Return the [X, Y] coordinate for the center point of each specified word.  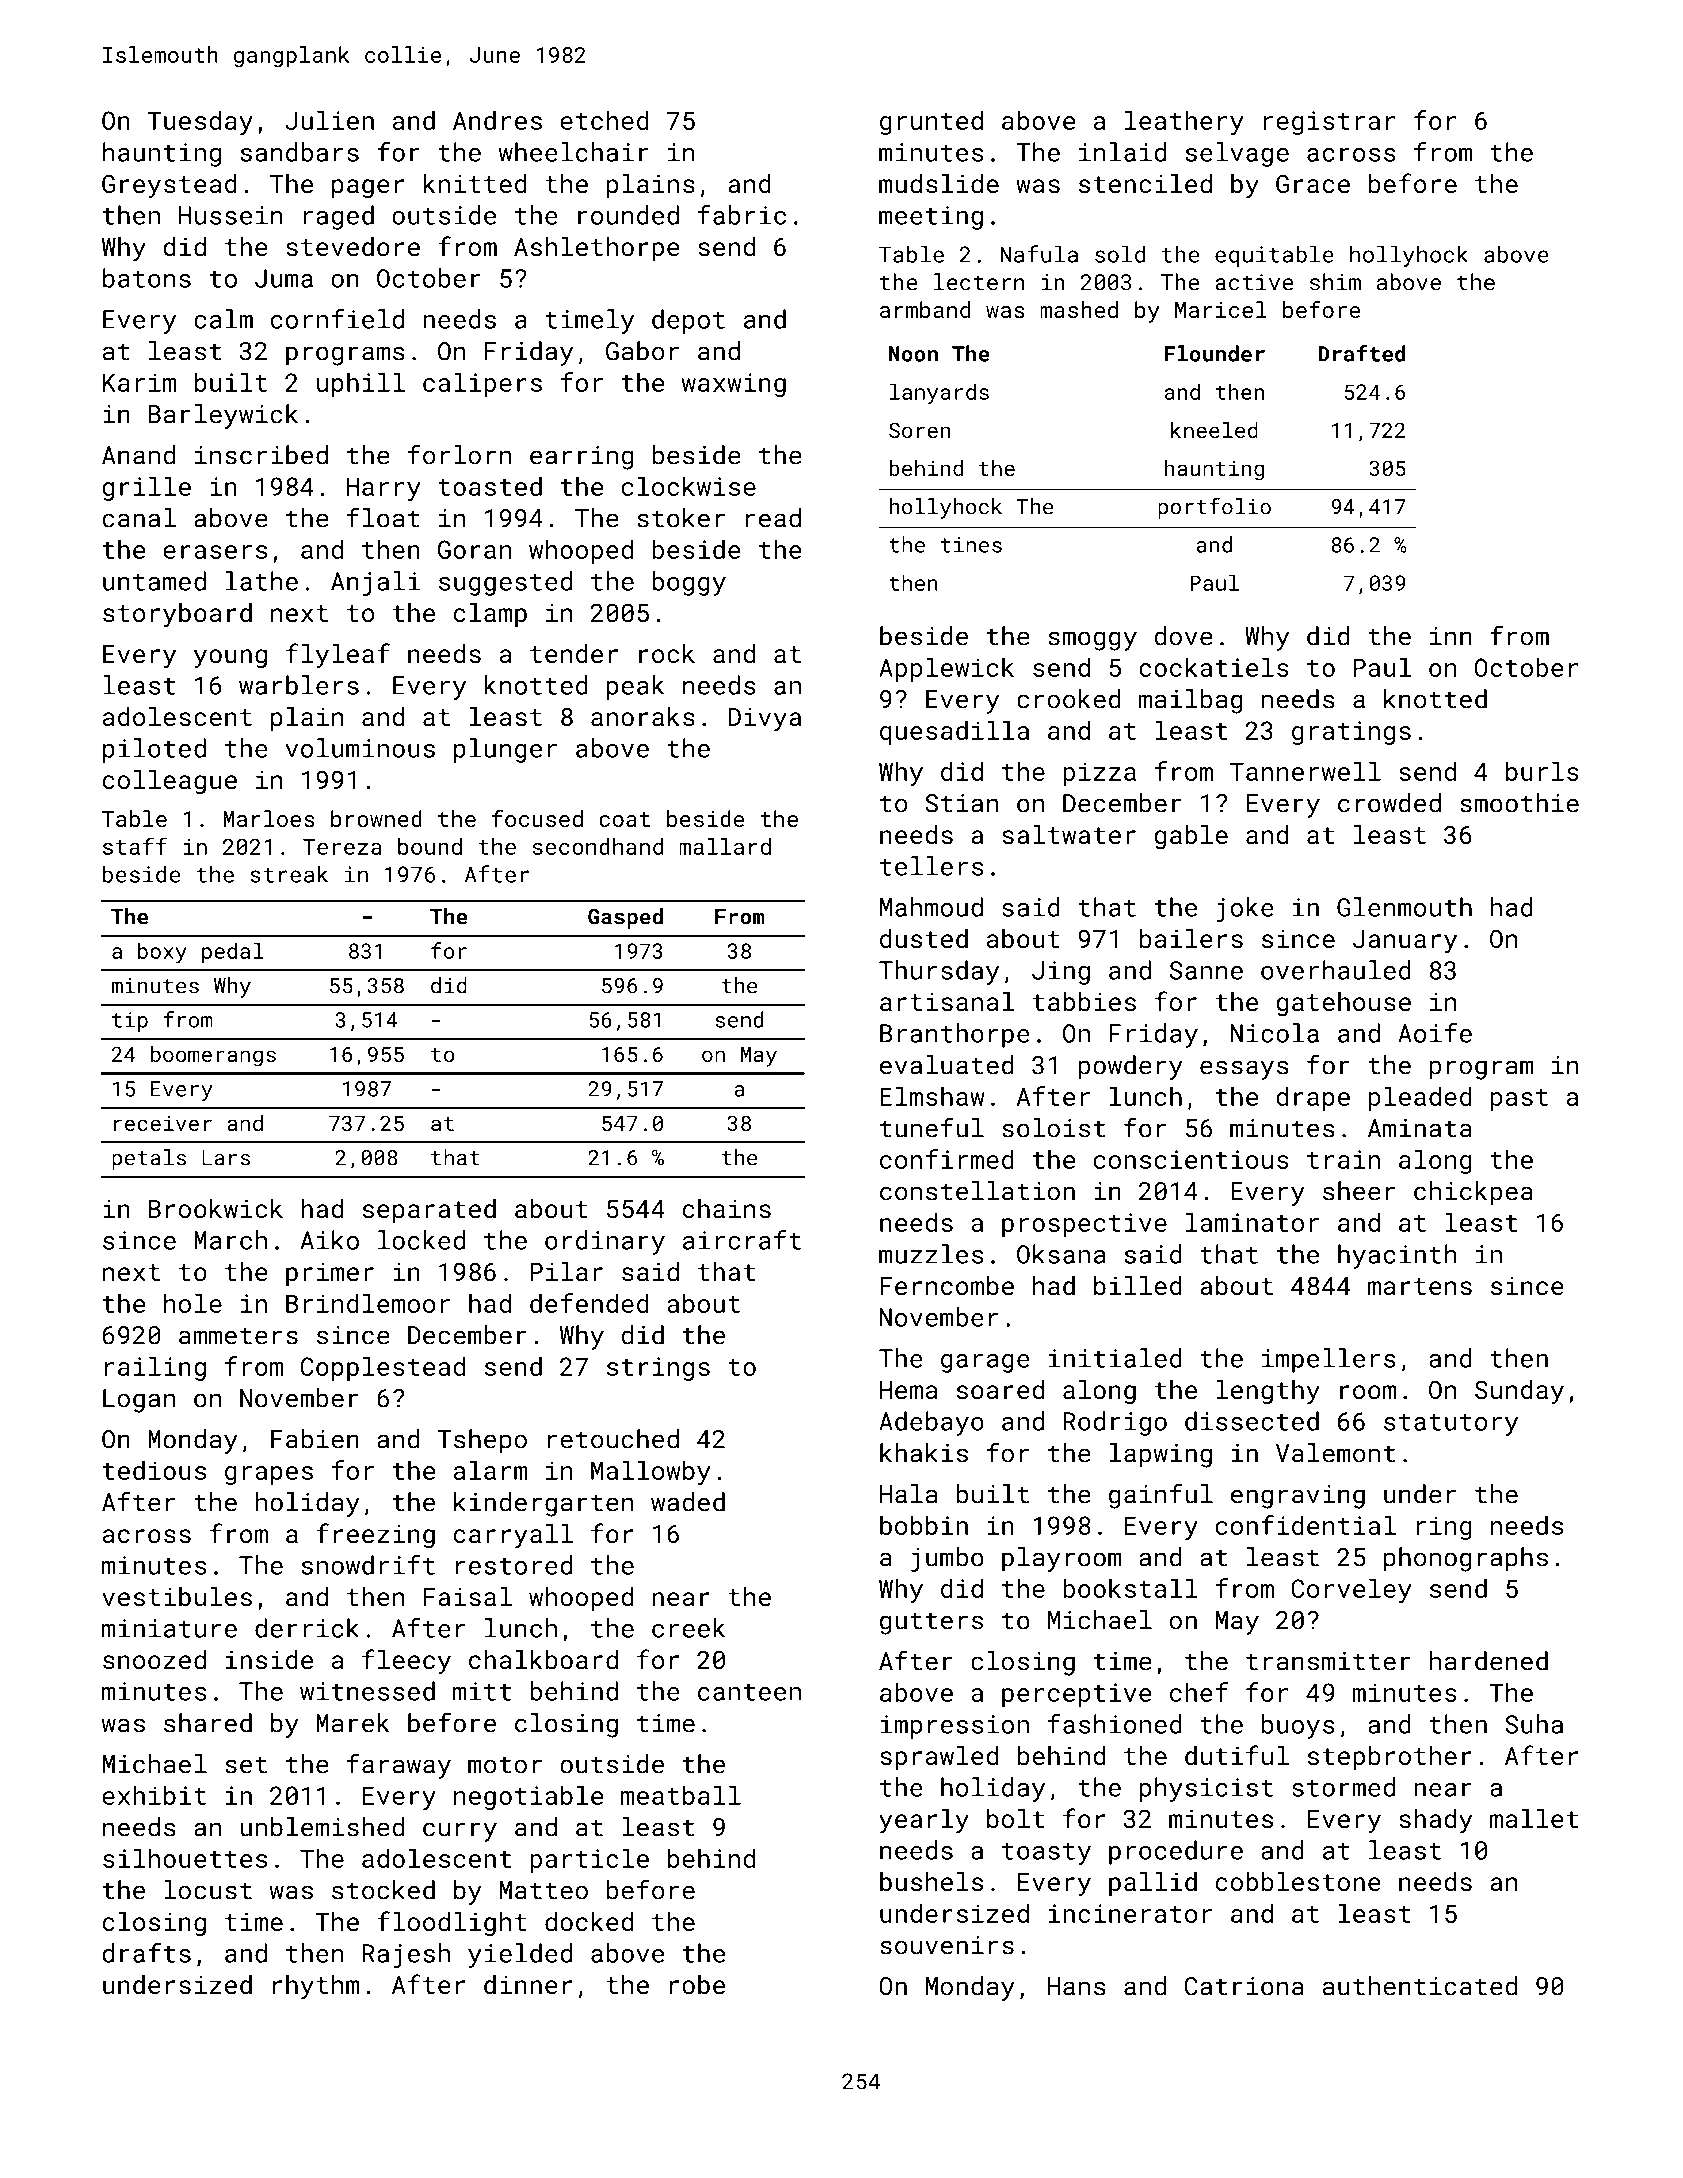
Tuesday [200, 122]
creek [688, 1628]
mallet [1534, 1818]
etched [604, 120]
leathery [1184, 122]
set [246, 1765]
